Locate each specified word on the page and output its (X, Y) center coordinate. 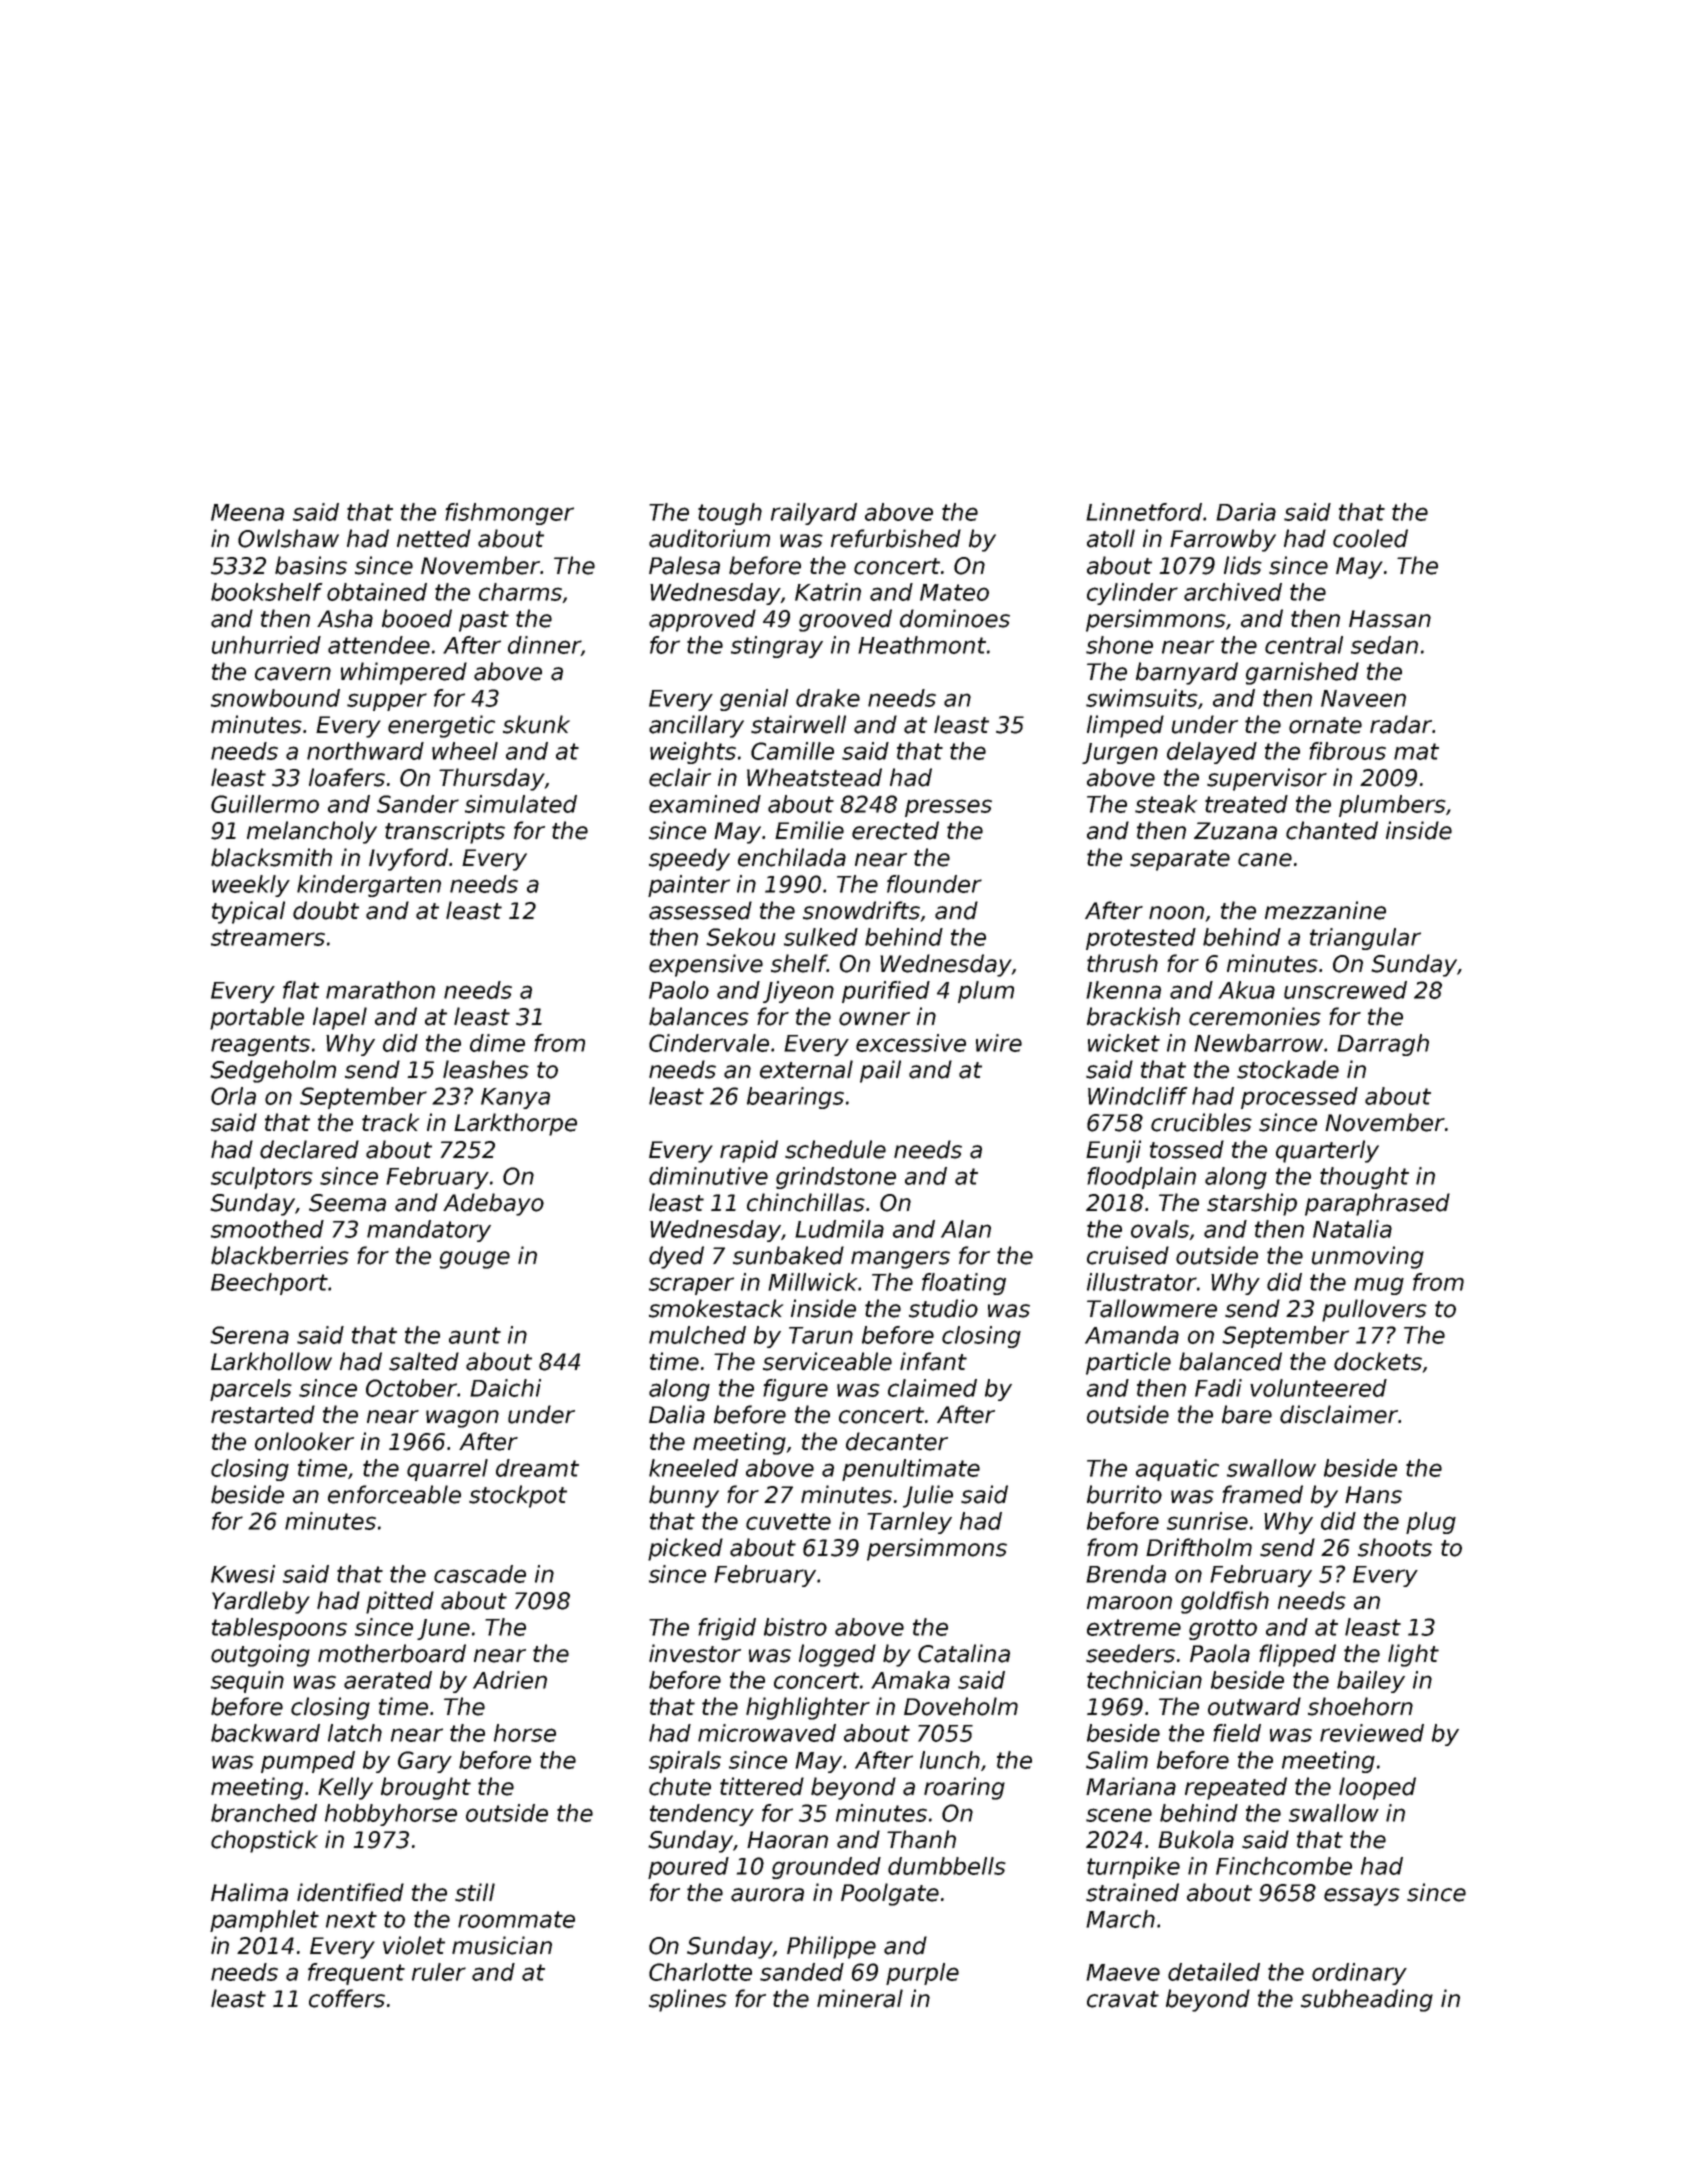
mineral (860, 1998)
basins (311, 565)
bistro (795, 1627)
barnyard (1187, 673)
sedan (1384, 645)
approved (702, 620)
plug (1431, 1523)
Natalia (1352, 1229)
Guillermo (265, 804)
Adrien (510, 1680)
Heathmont (922, 645)
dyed (676, 1257)
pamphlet (264, 1921)
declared (309, 1149)
